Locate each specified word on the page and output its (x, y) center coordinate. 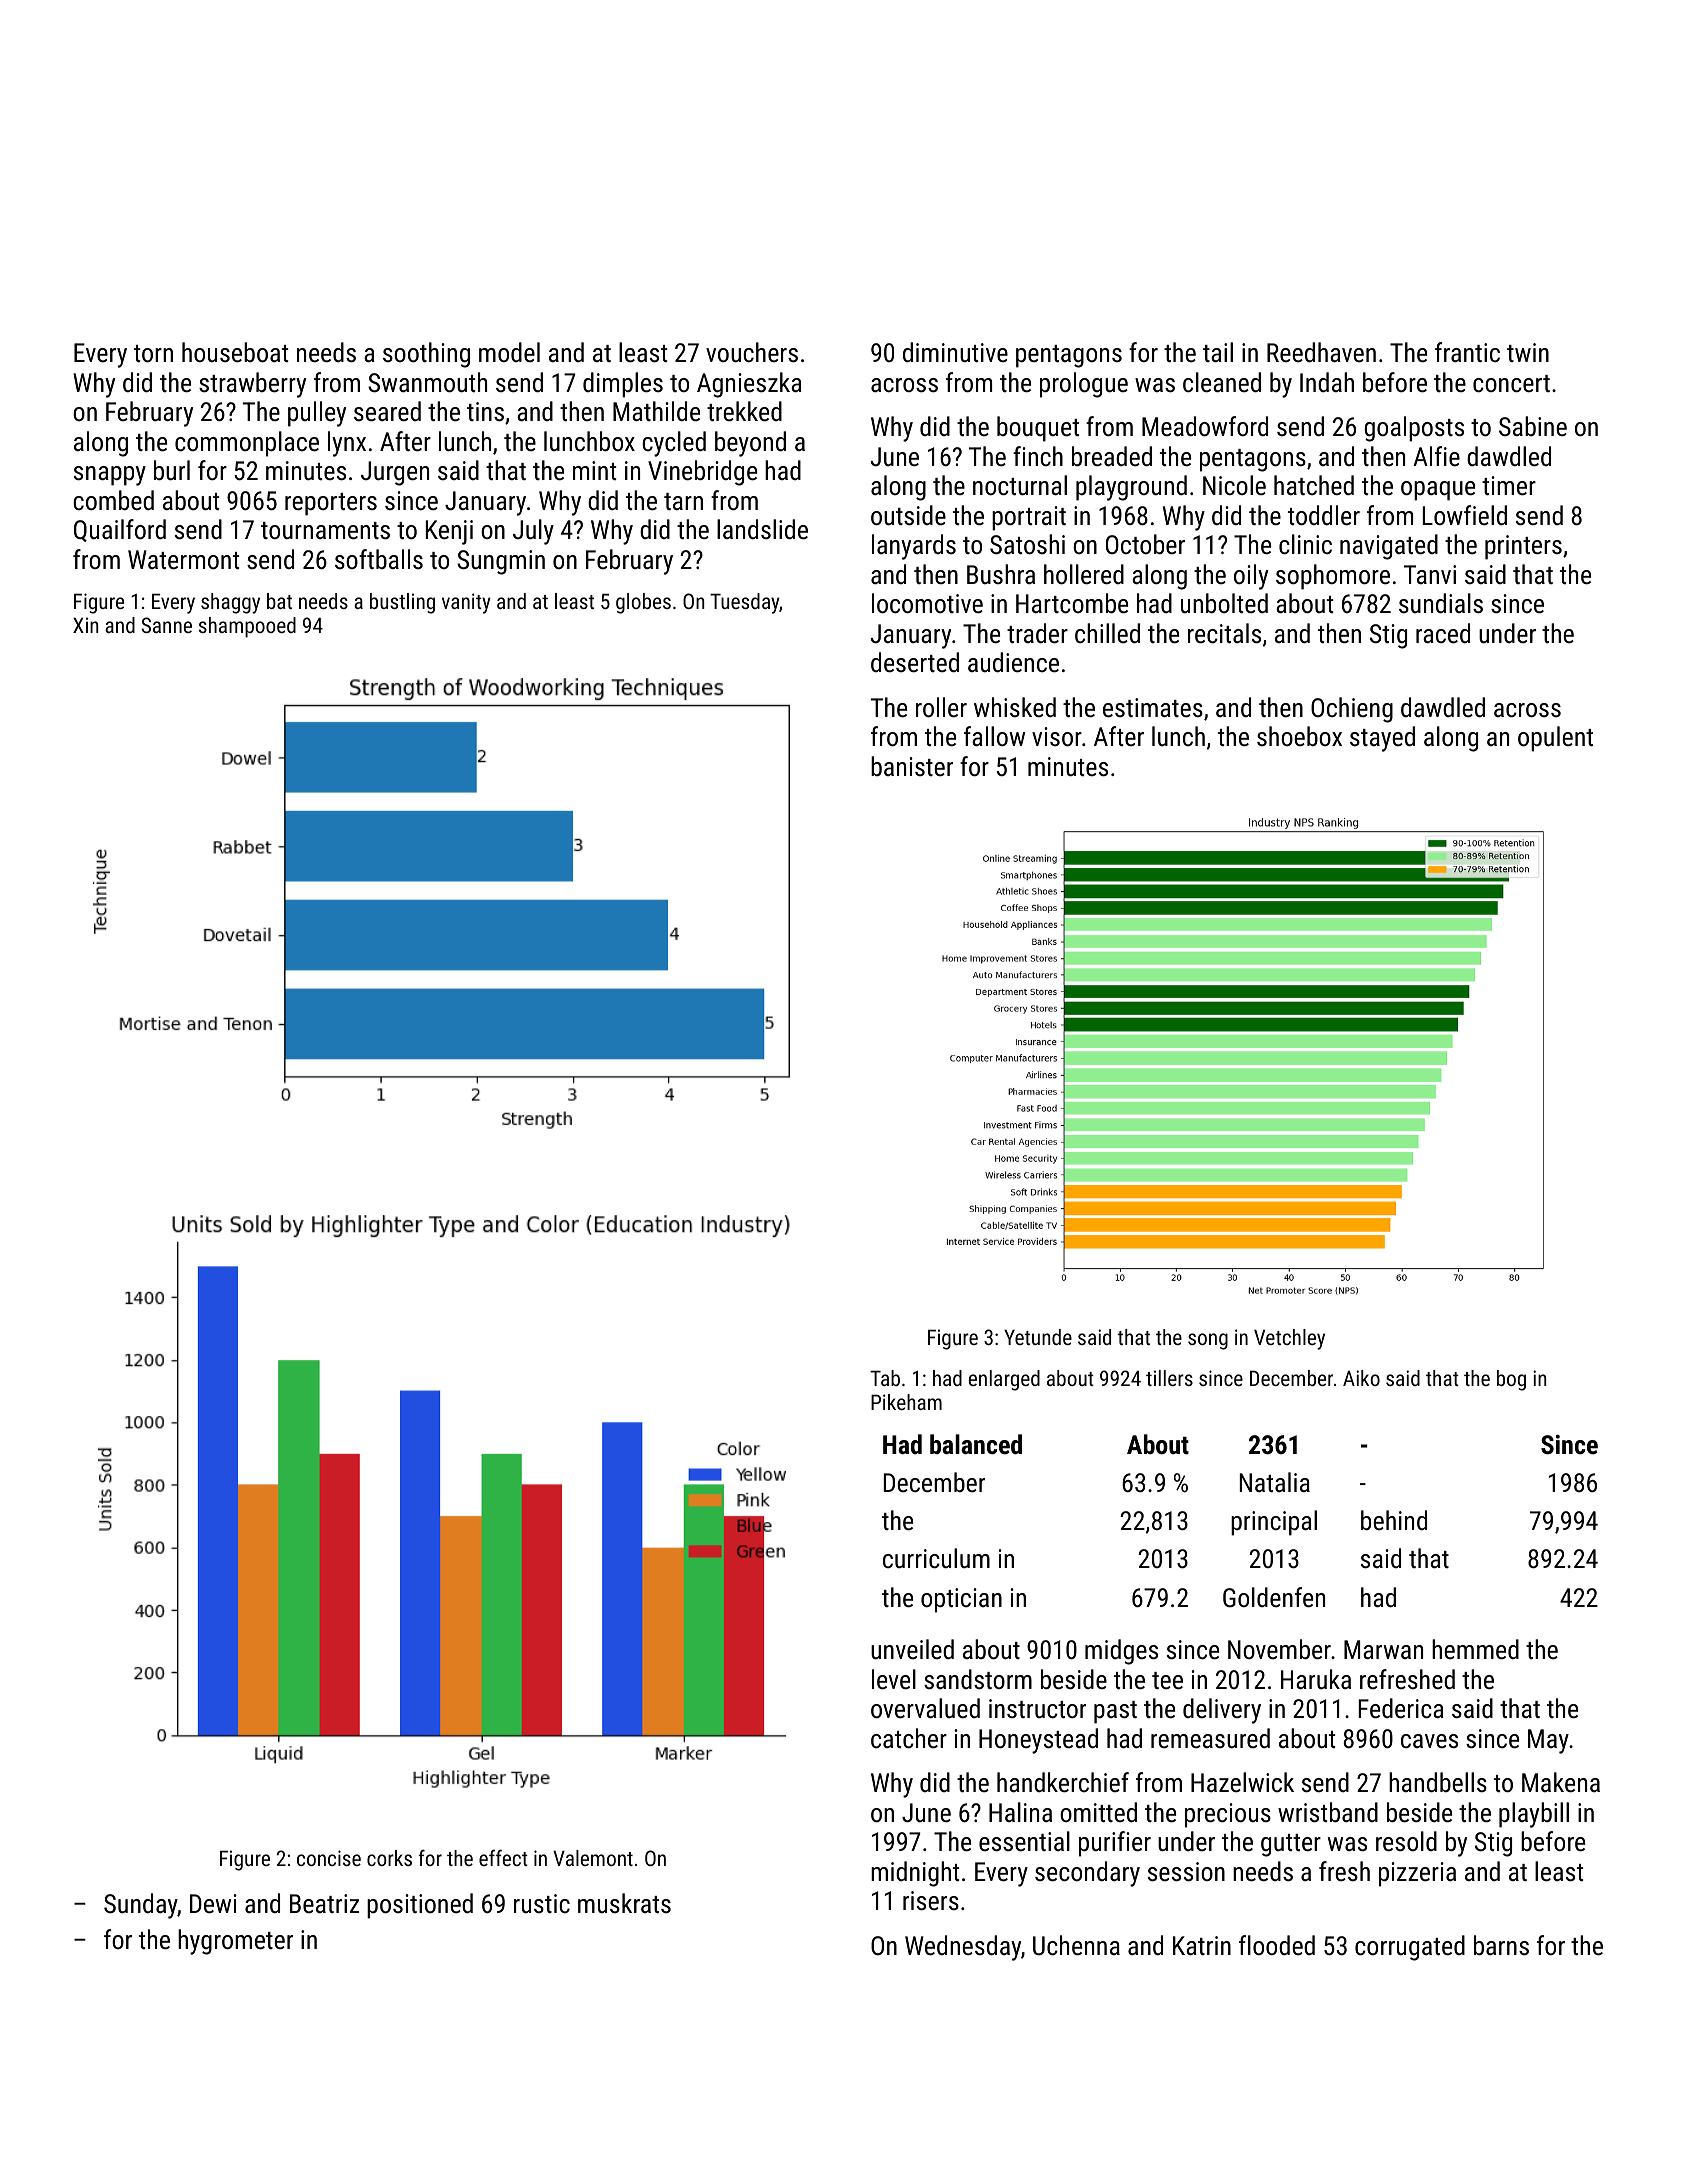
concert (1511, 383)
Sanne (166, 625)
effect (503, 1857)
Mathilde (656, 411)
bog (1511, 1380)
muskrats (624, 1903)
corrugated (1410, 1948)
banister (912, 766)
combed (113, 500)
